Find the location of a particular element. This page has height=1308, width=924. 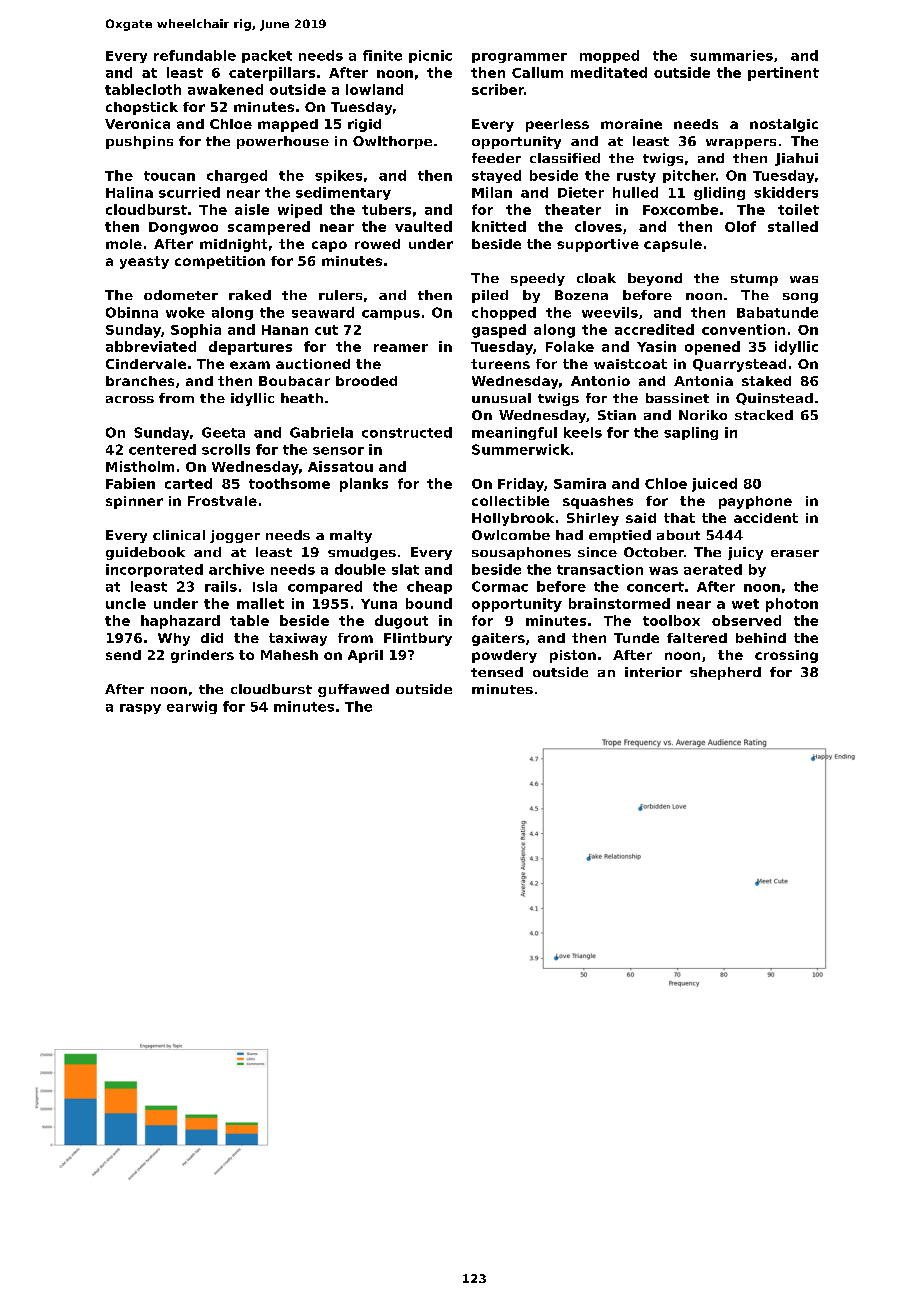

peerless is located at coordinates (557, 125).
